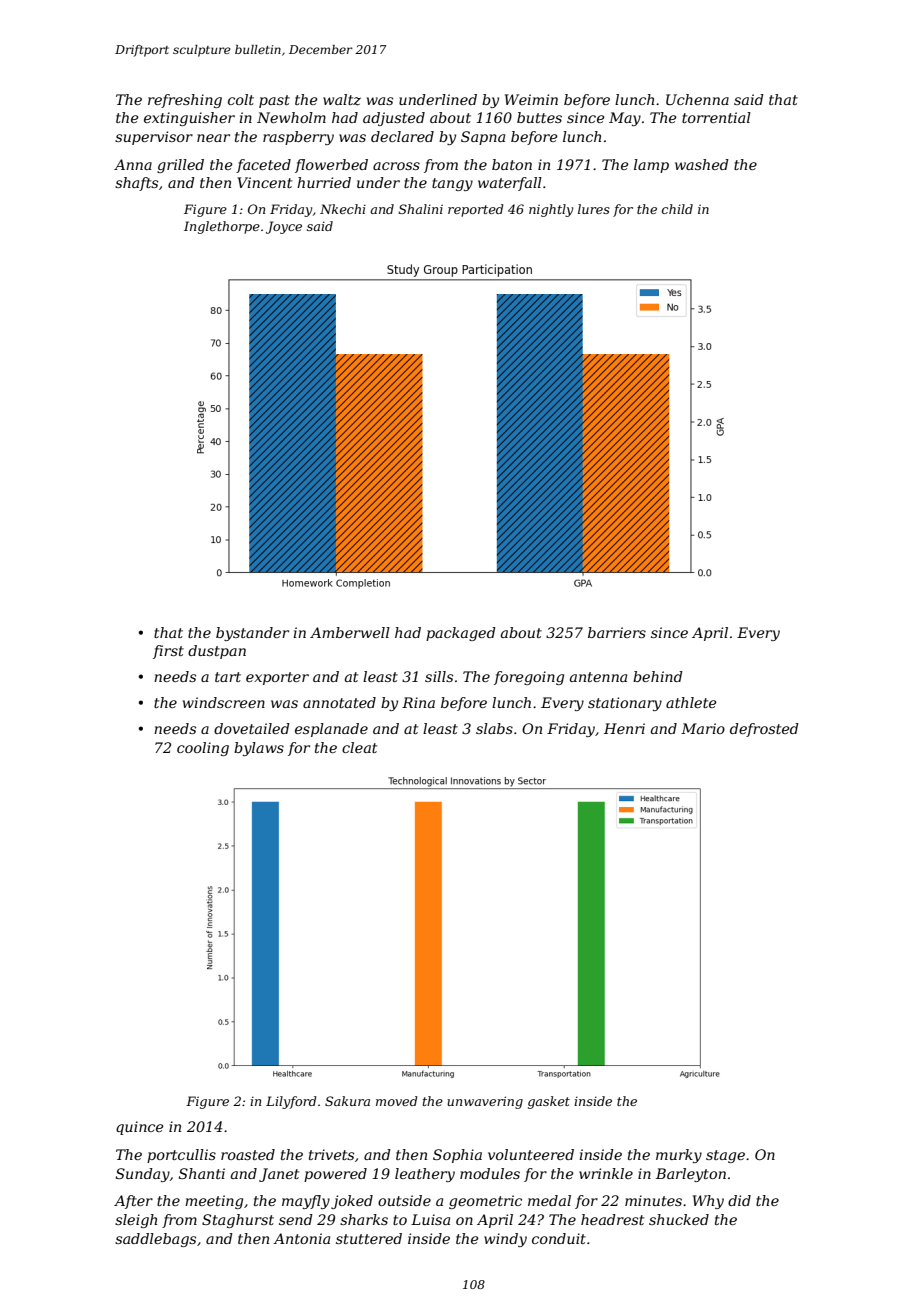  Describe the element at coordinates (222, 227) in the screenshot. I see `Inglethorpe` at that location.
